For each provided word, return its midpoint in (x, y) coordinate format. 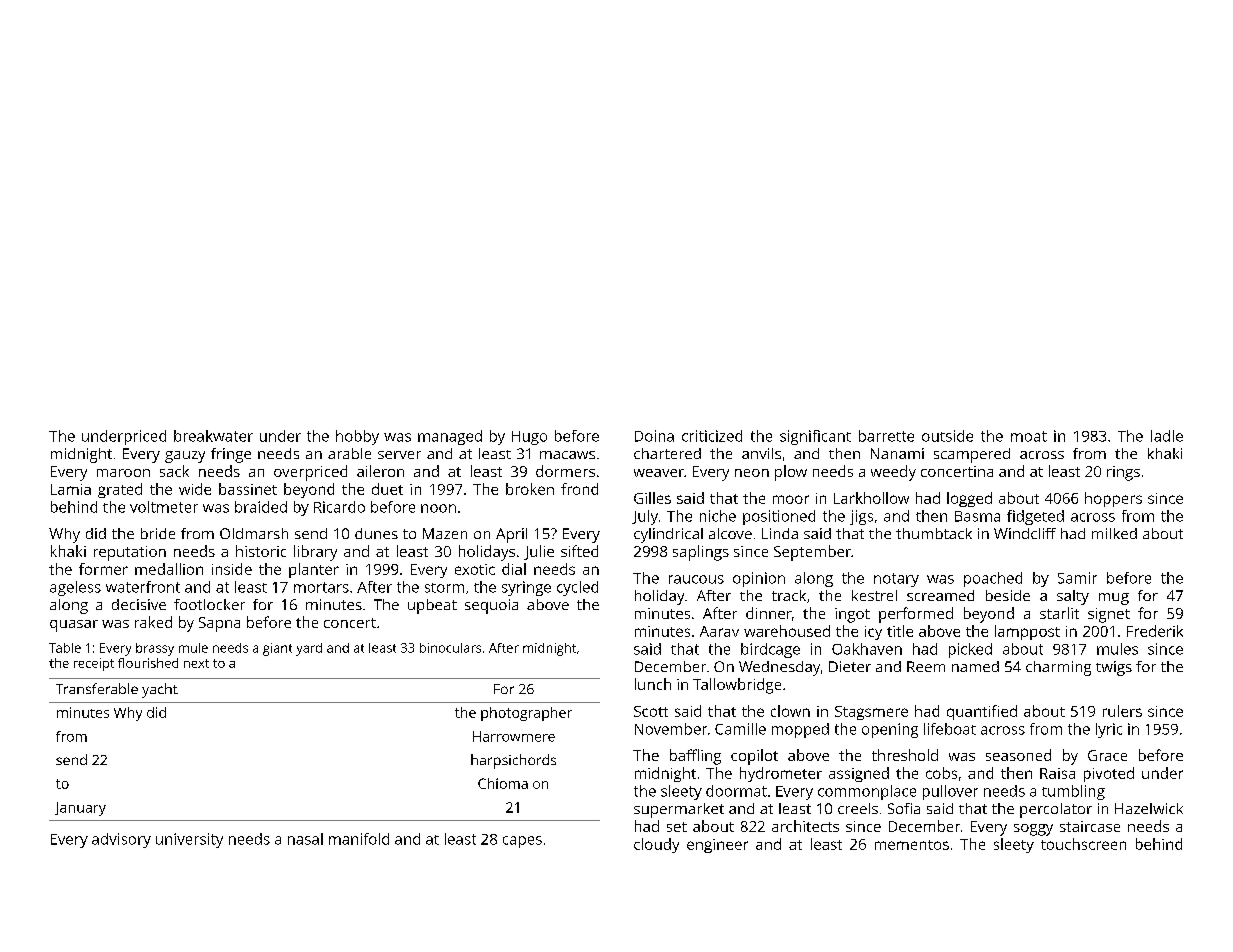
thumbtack (934, 533)
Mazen (445, 533)
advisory (121, 840)
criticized (712, 436)
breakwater (213, 436)
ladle (1167, 436)
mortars (321, 587)
